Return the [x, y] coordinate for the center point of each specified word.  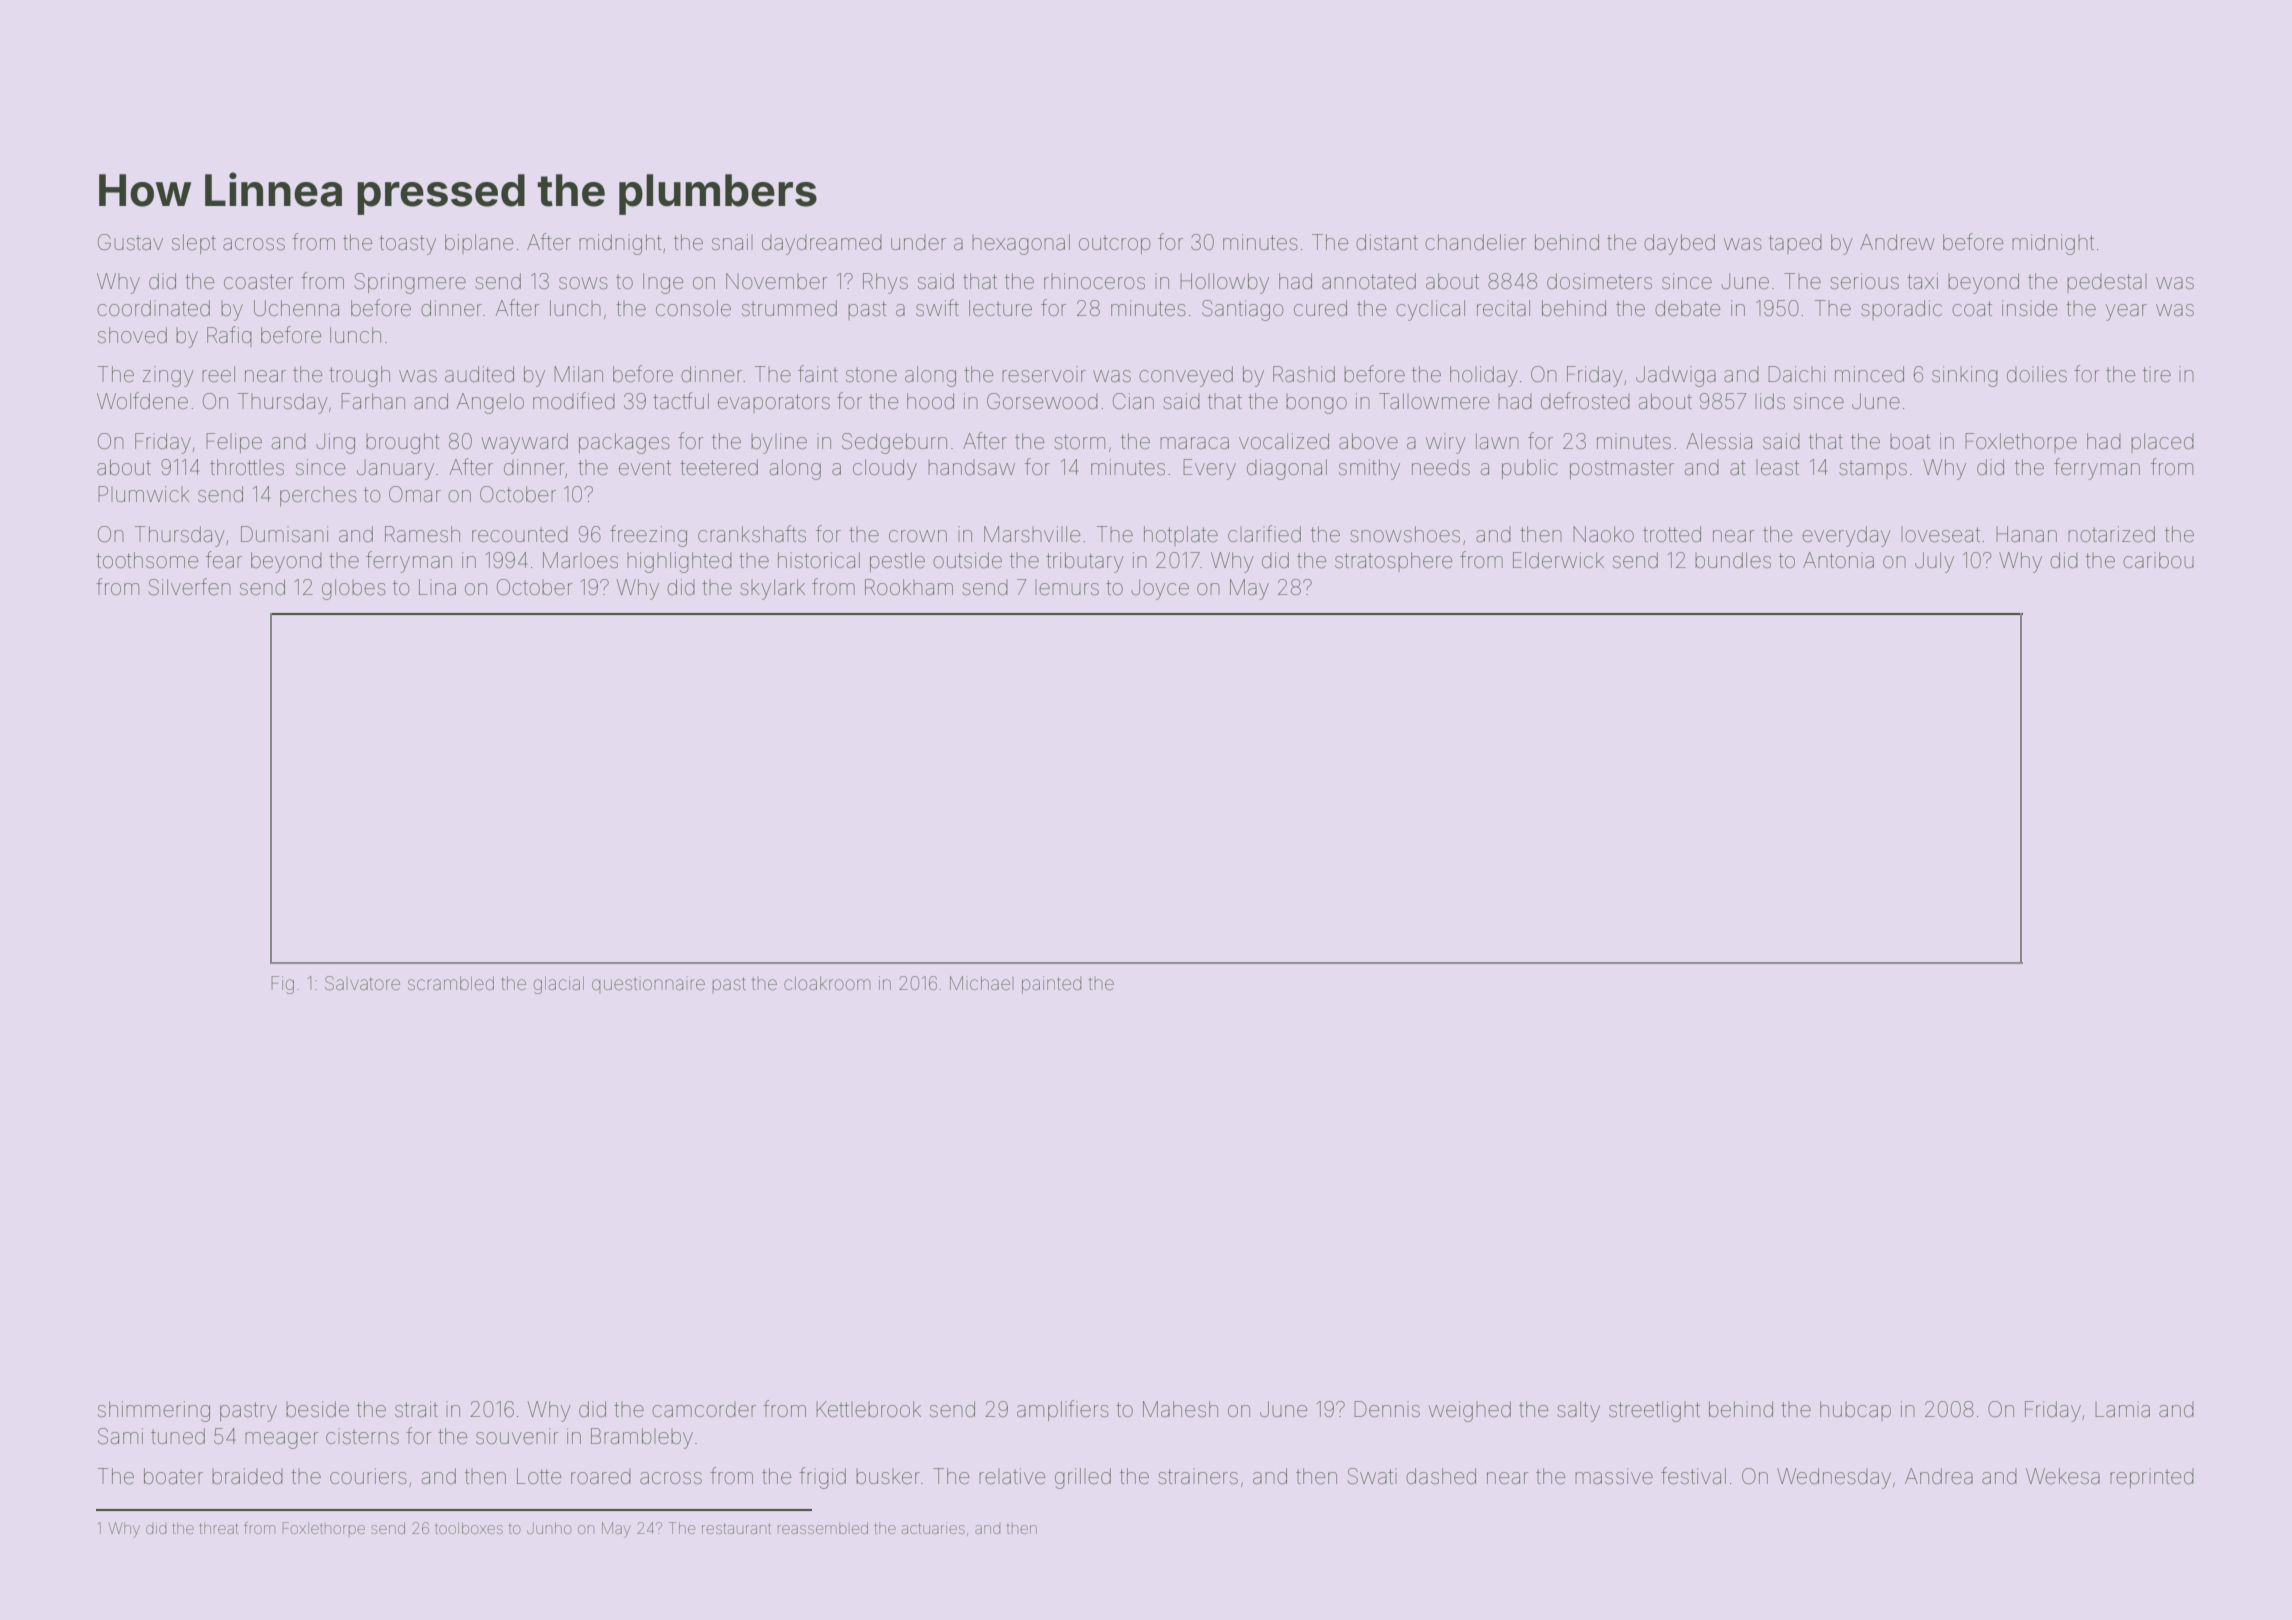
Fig [282, 985]
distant [1387, 242]
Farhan [373, 401]
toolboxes [469, 1528]
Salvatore [362, 983]
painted [1052, 985]
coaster [258, 281]
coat [1972, 309]
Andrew [1897, 242]
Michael [982, 983]
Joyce [1160, 589]
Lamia [2122, 1409]
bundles [1733, 560]
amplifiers [1063, 1410]
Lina [437, 587]
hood [930, 401]
